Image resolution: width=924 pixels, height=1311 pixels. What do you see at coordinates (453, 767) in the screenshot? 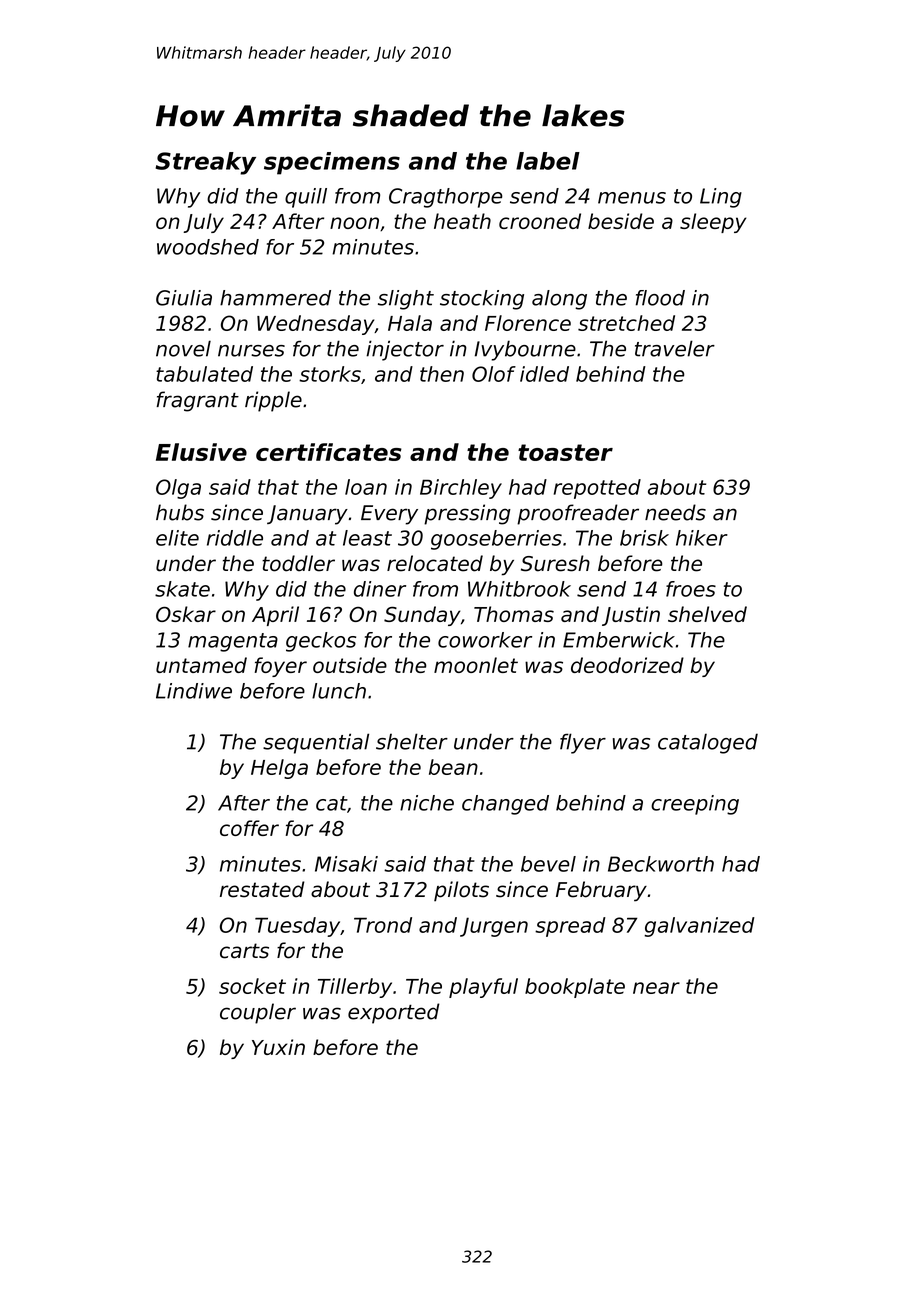
I see `bean` at bounding box center [453, 767].
